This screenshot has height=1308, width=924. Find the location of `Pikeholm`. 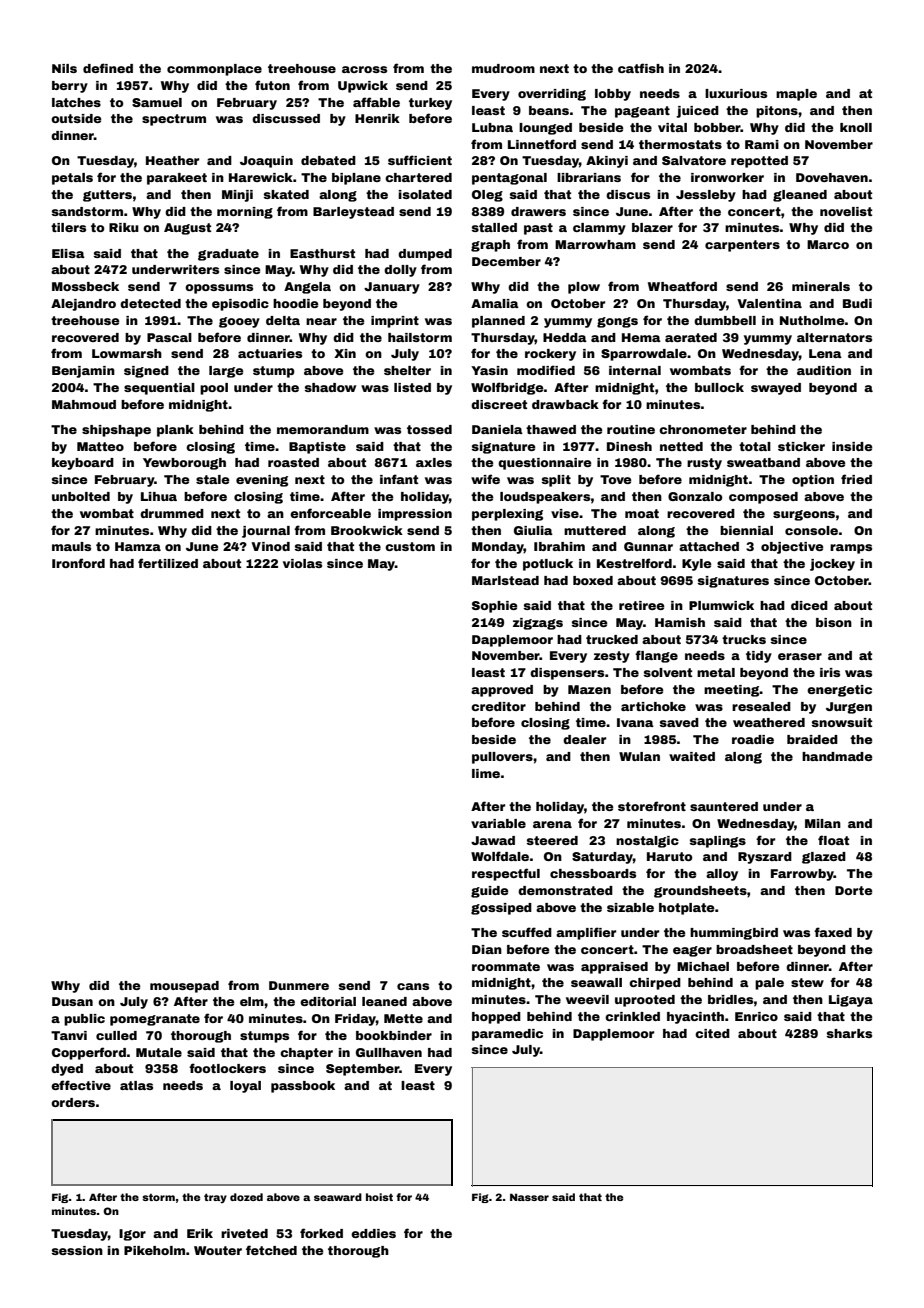

Pikeholm is located at coordinates (154, 1250).
